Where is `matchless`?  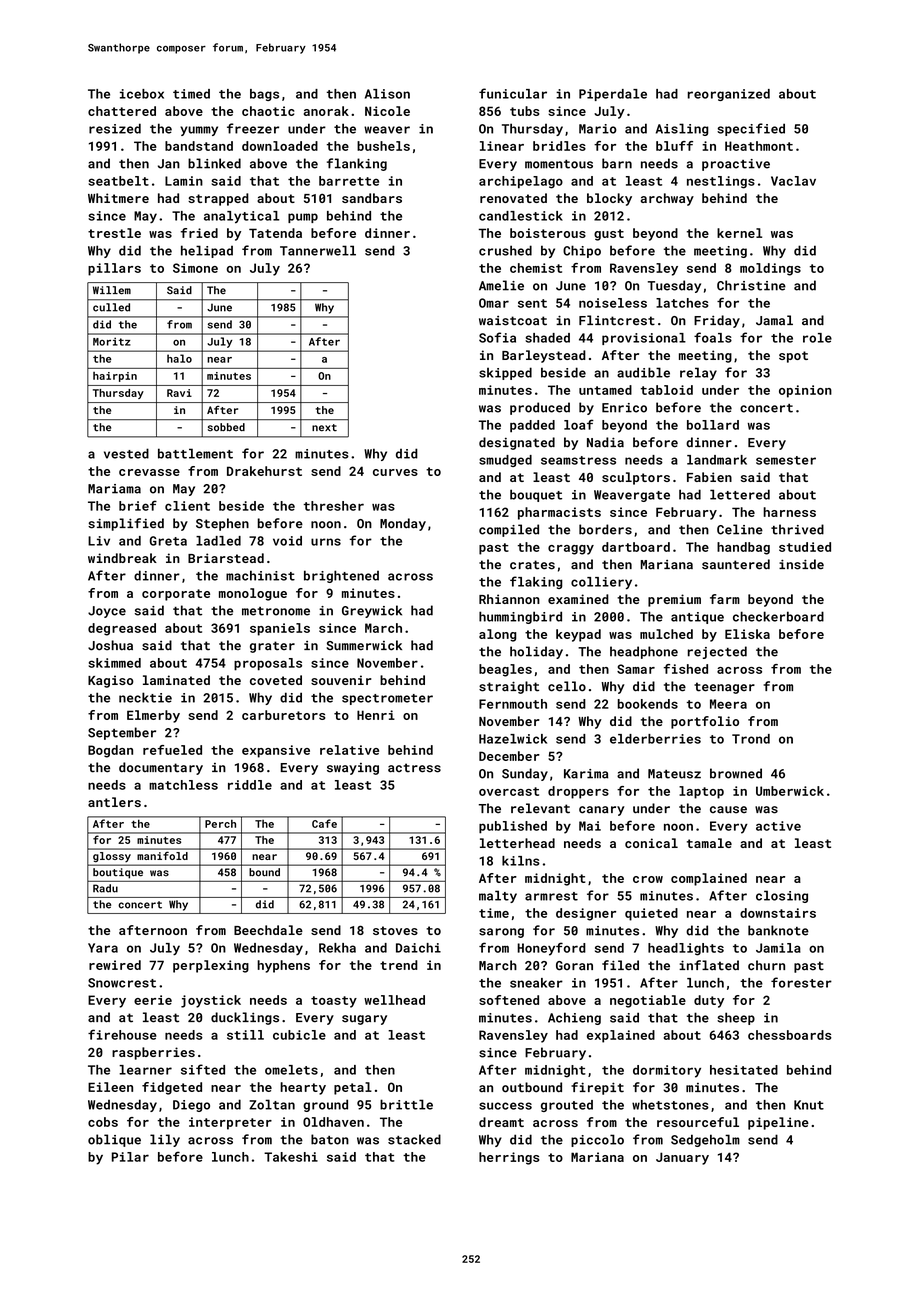
matchless is located at coordinates (183, 785).
